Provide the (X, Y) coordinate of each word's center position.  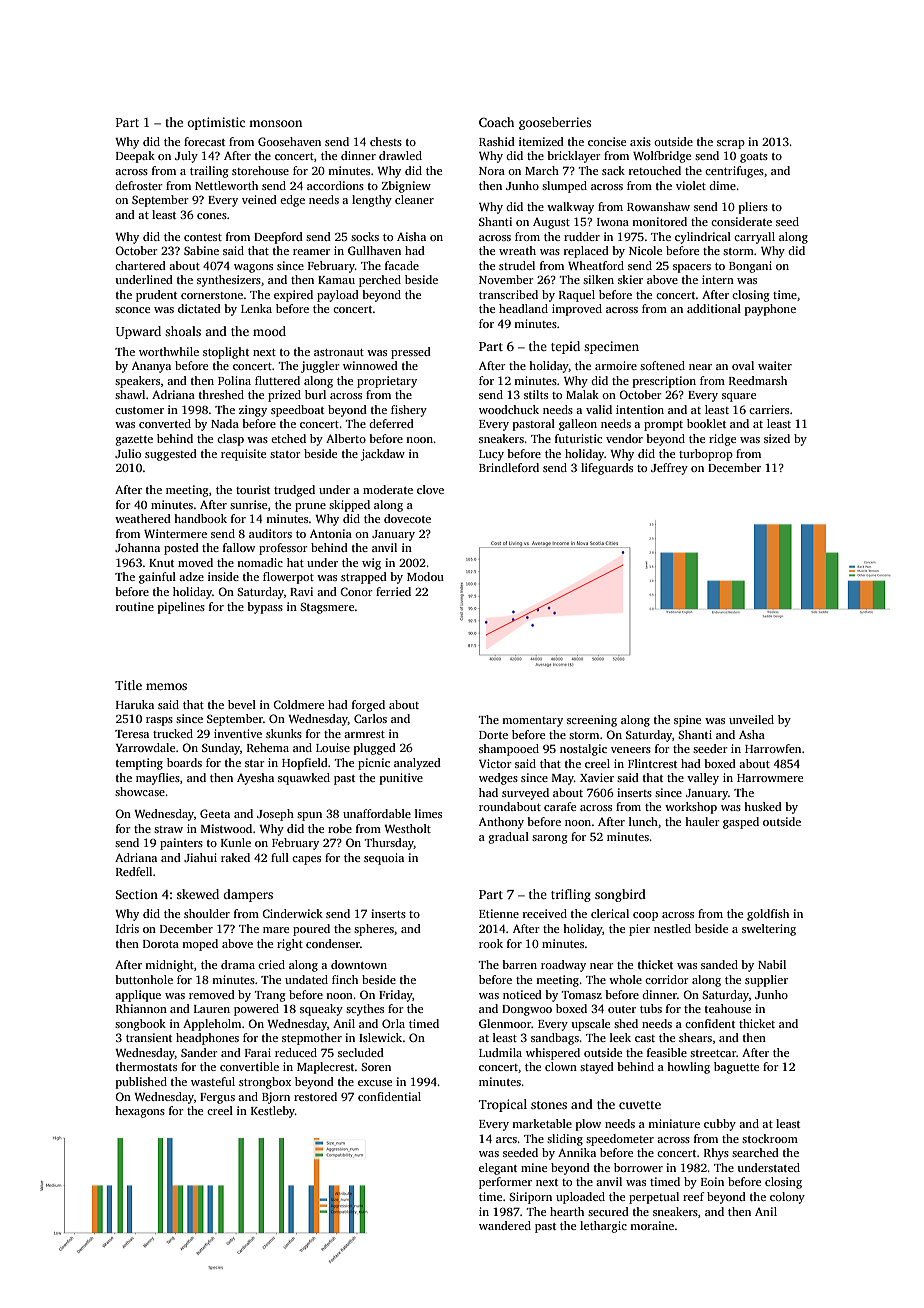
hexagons (140, 1112)
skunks (284, 733)
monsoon (275, 123)
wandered (505, 1225)
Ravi (301, 591)
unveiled (751, 719)
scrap (731, 144)
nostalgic (583, 750)
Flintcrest (652, 763)
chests (386, 141)
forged (368, 706)
